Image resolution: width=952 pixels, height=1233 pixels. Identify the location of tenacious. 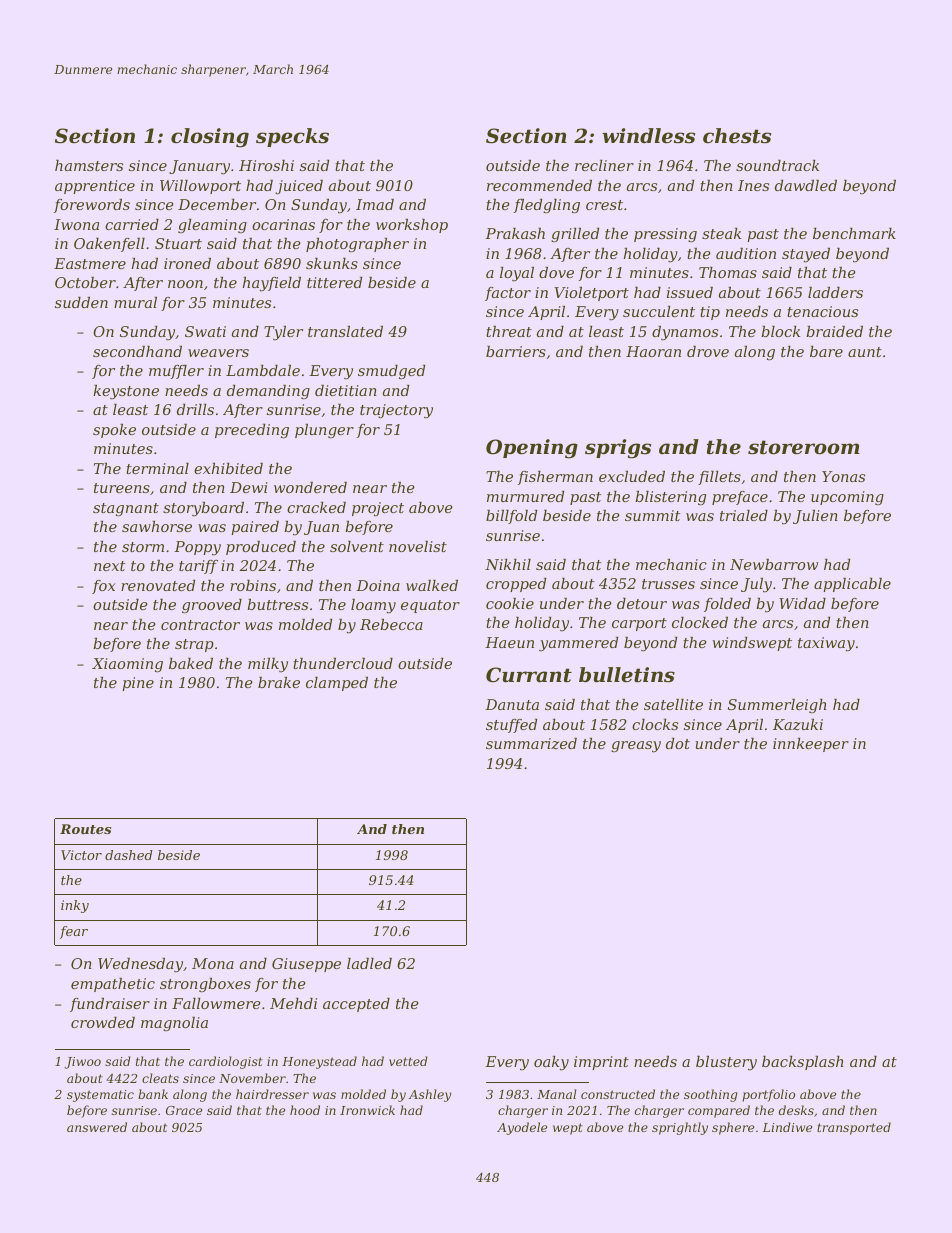
(822, 311).
